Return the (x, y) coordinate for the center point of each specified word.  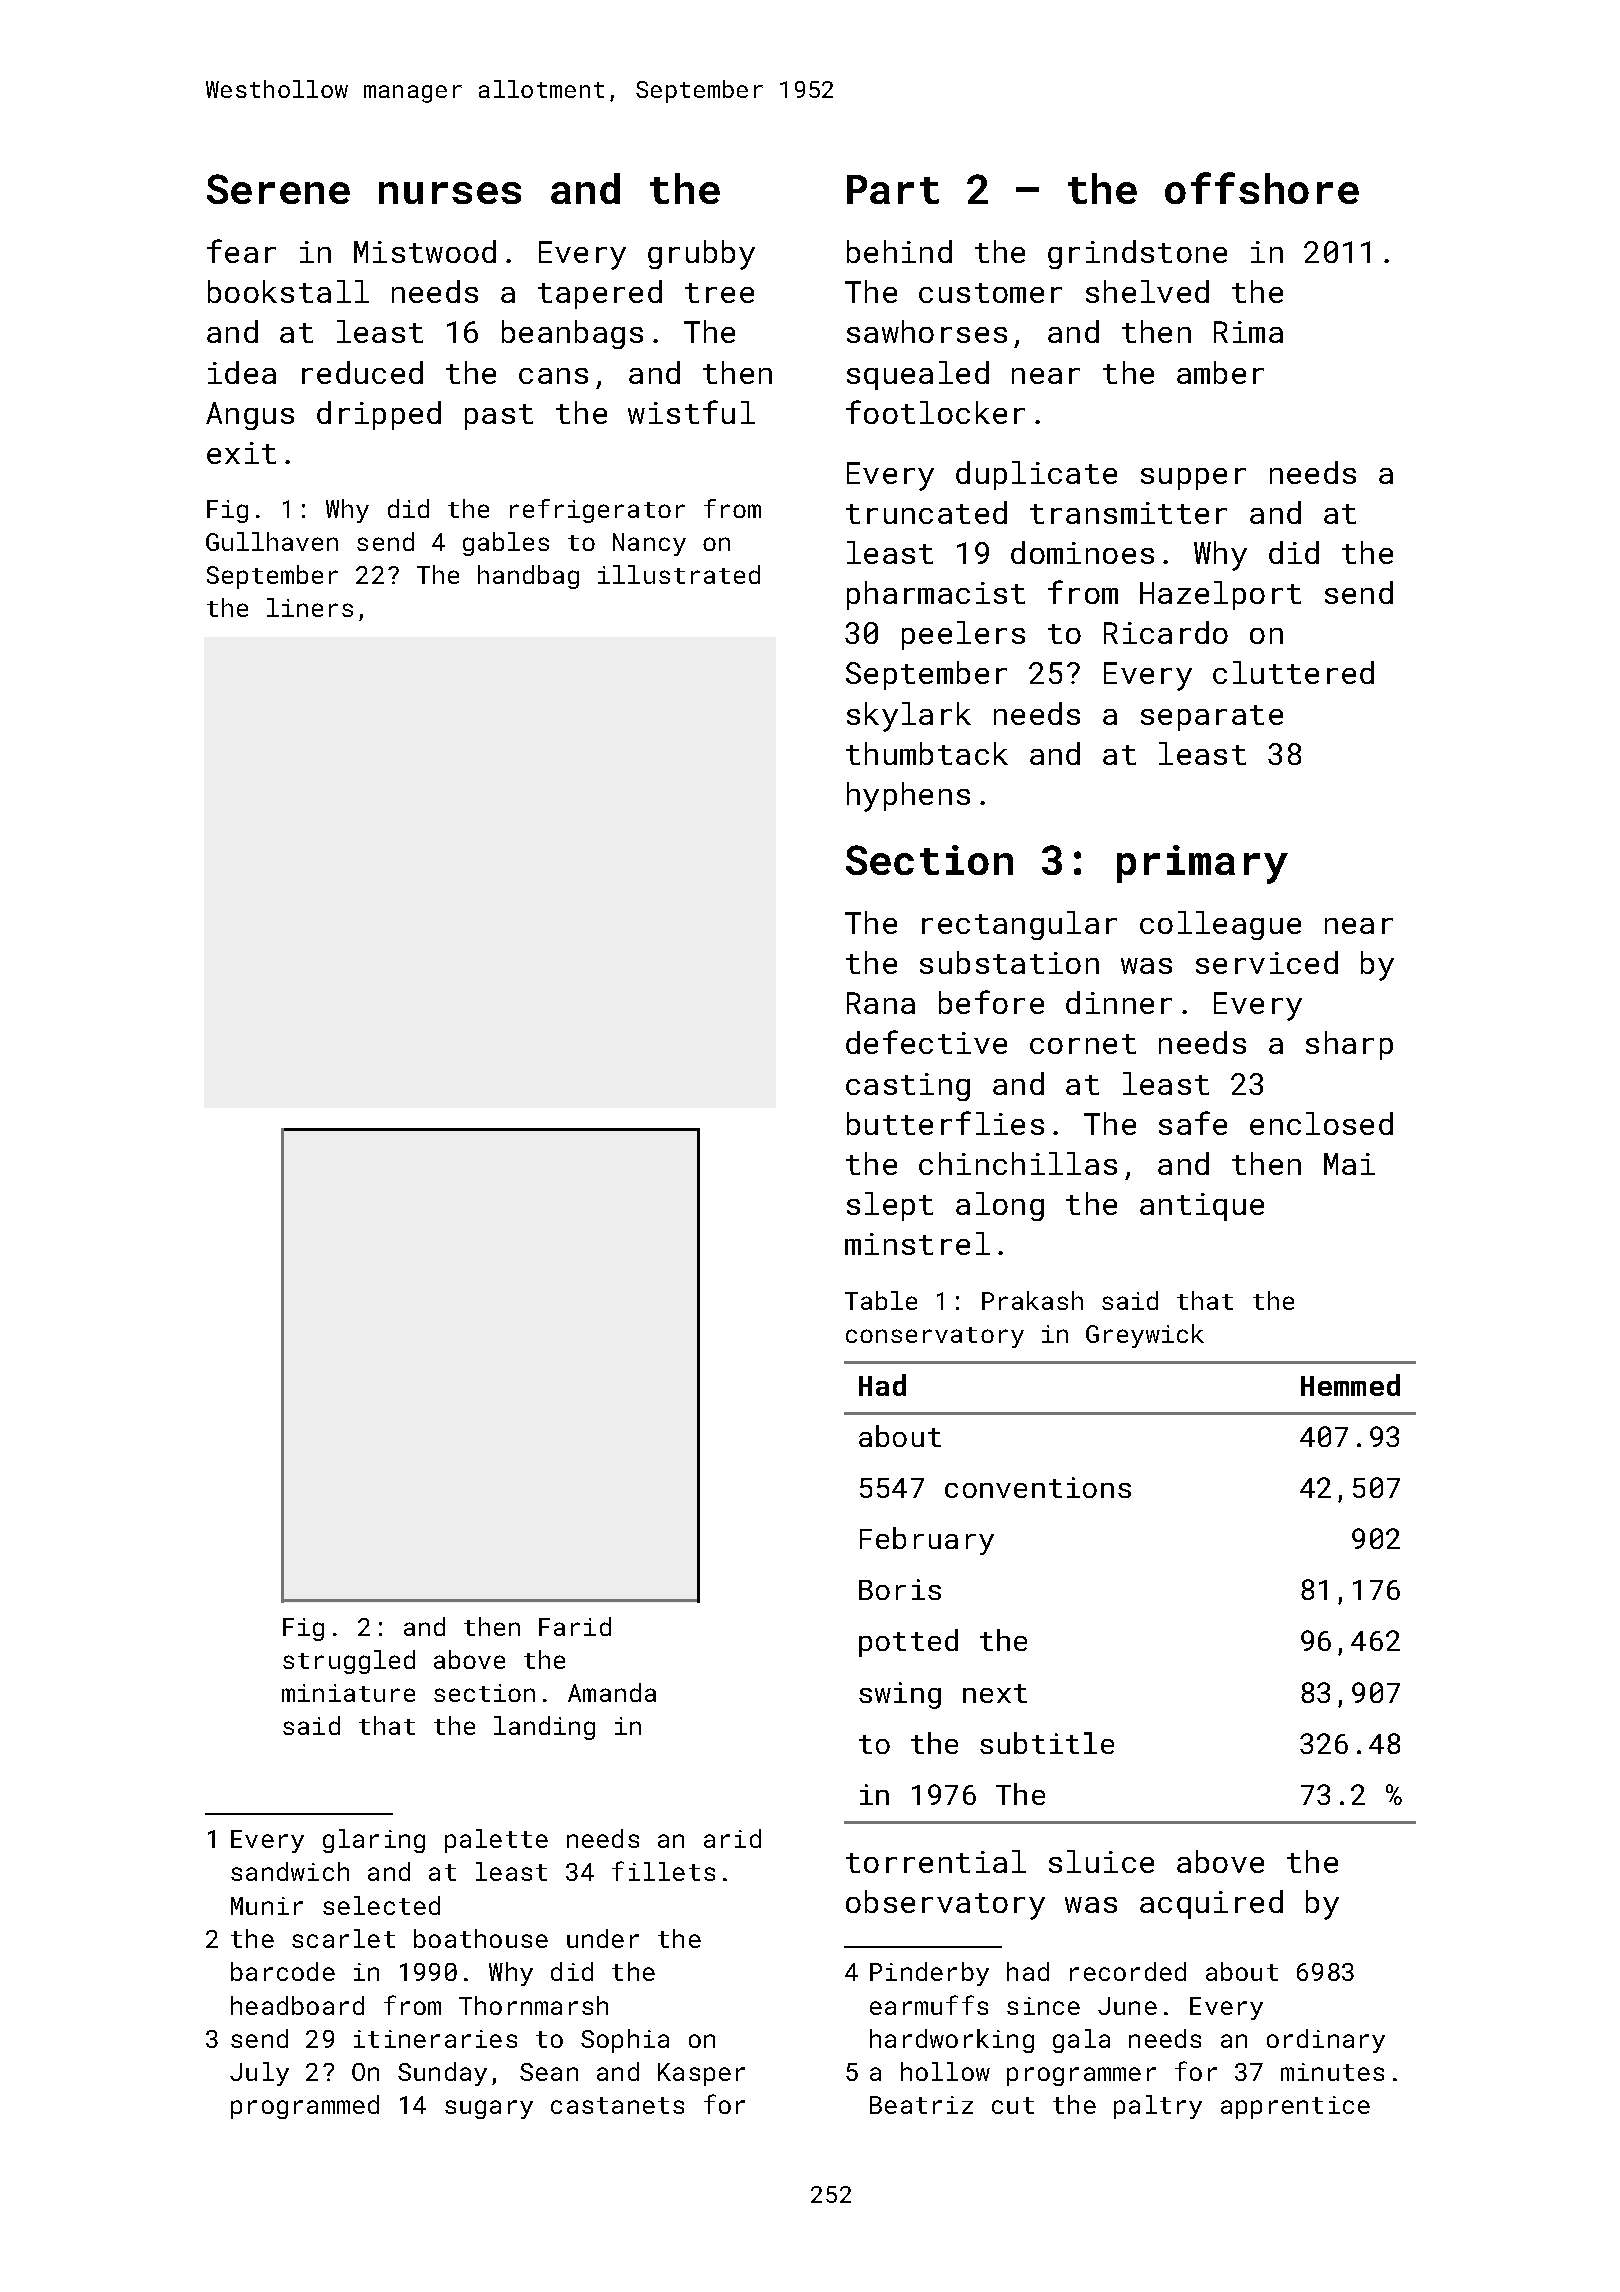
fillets (663, 1871)
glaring (374, 1841)
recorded (1128, 1971)
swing (900, 1695)
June (1127, 2006)
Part (893, 189)
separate (1212, 718)
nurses (450, 193)
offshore (1262, 188)
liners (310, 607)
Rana (881, 1003)
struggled (349, 1662)
